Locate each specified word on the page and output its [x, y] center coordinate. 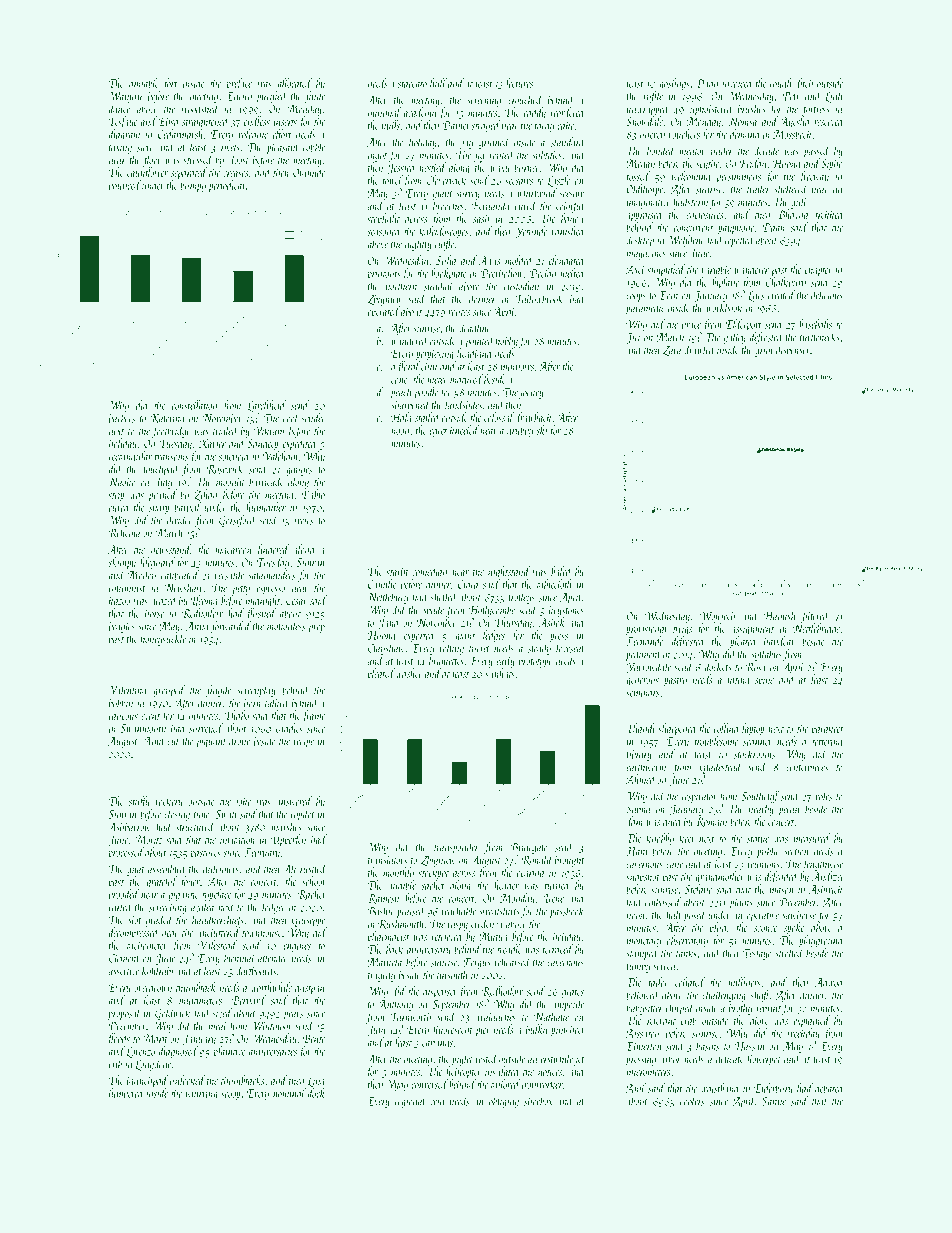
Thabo [237, 715]
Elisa [168, 121]
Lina [316, 1081]
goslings [674, 84]
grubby [520, 431]
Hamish [779, 615]
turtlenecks [820, 337]
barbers [122, 418]
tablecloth [554, 584]
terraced [558, 949]
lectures [519, 83]
